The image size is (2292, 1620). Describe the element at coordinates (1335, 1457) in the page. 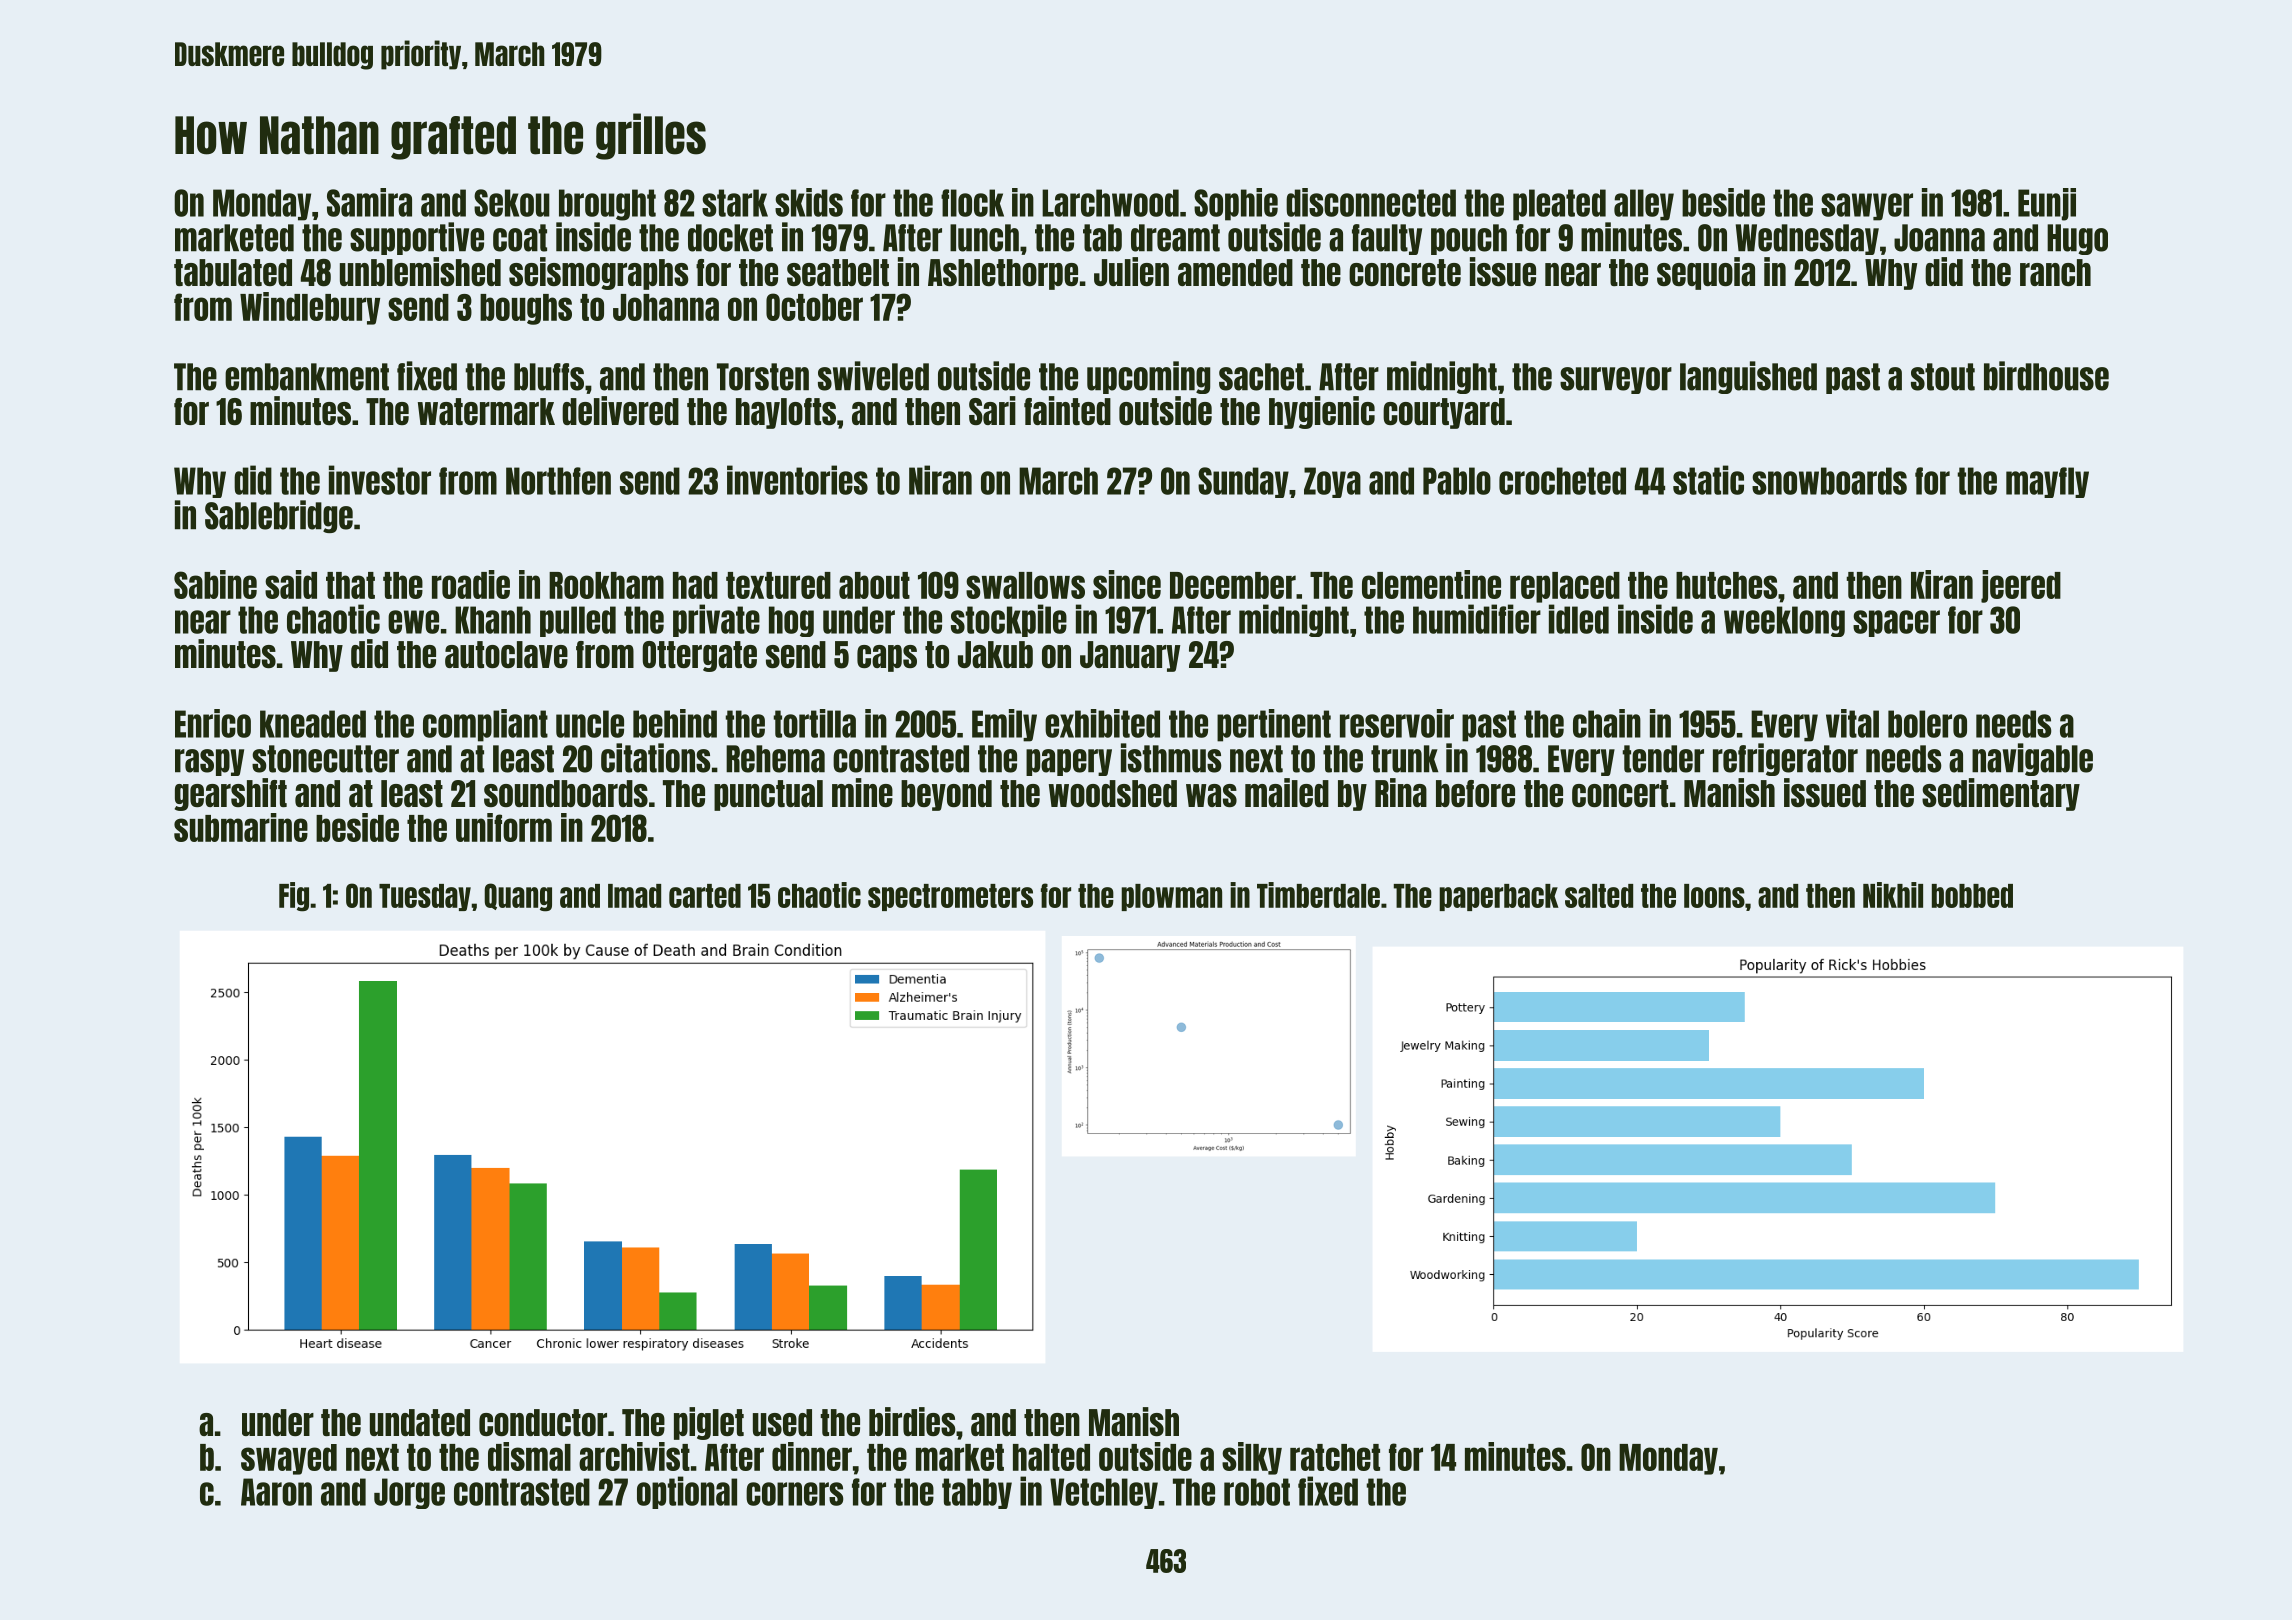

I see `ratchet` at that location.
